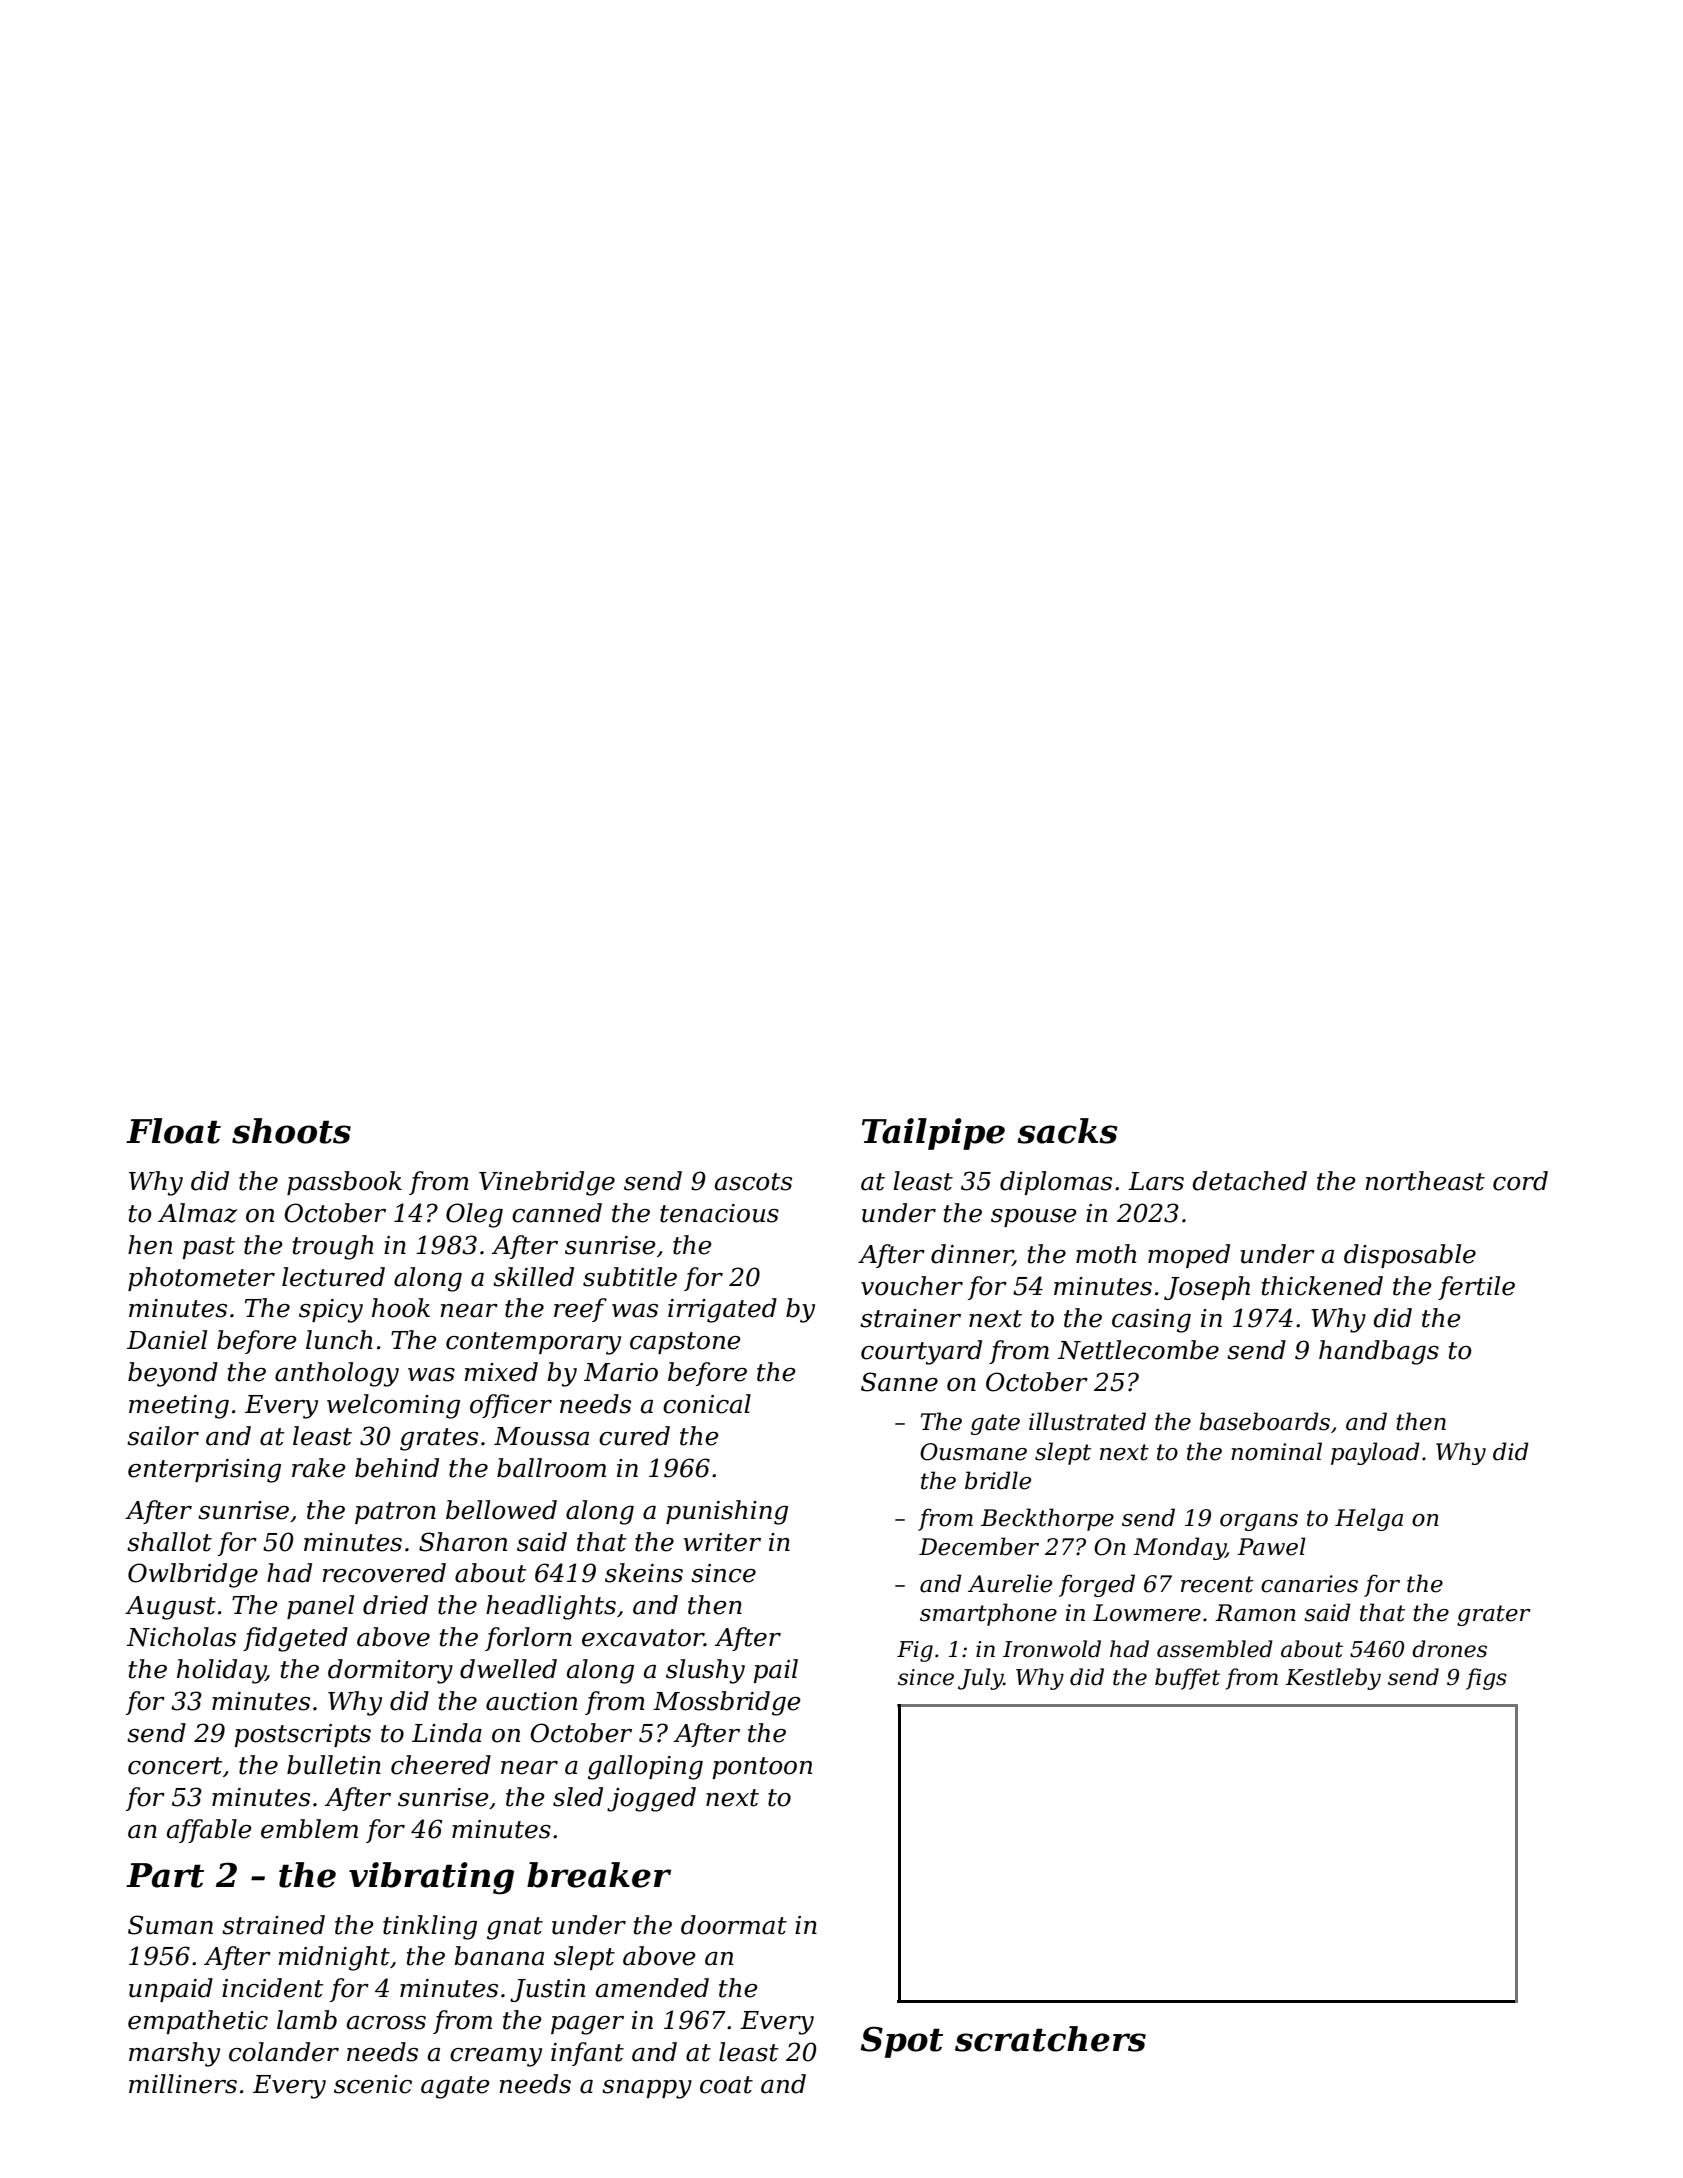 This screenshot has width=1683, height=2178. I want to click on pontoon, so click(762, 1768).
